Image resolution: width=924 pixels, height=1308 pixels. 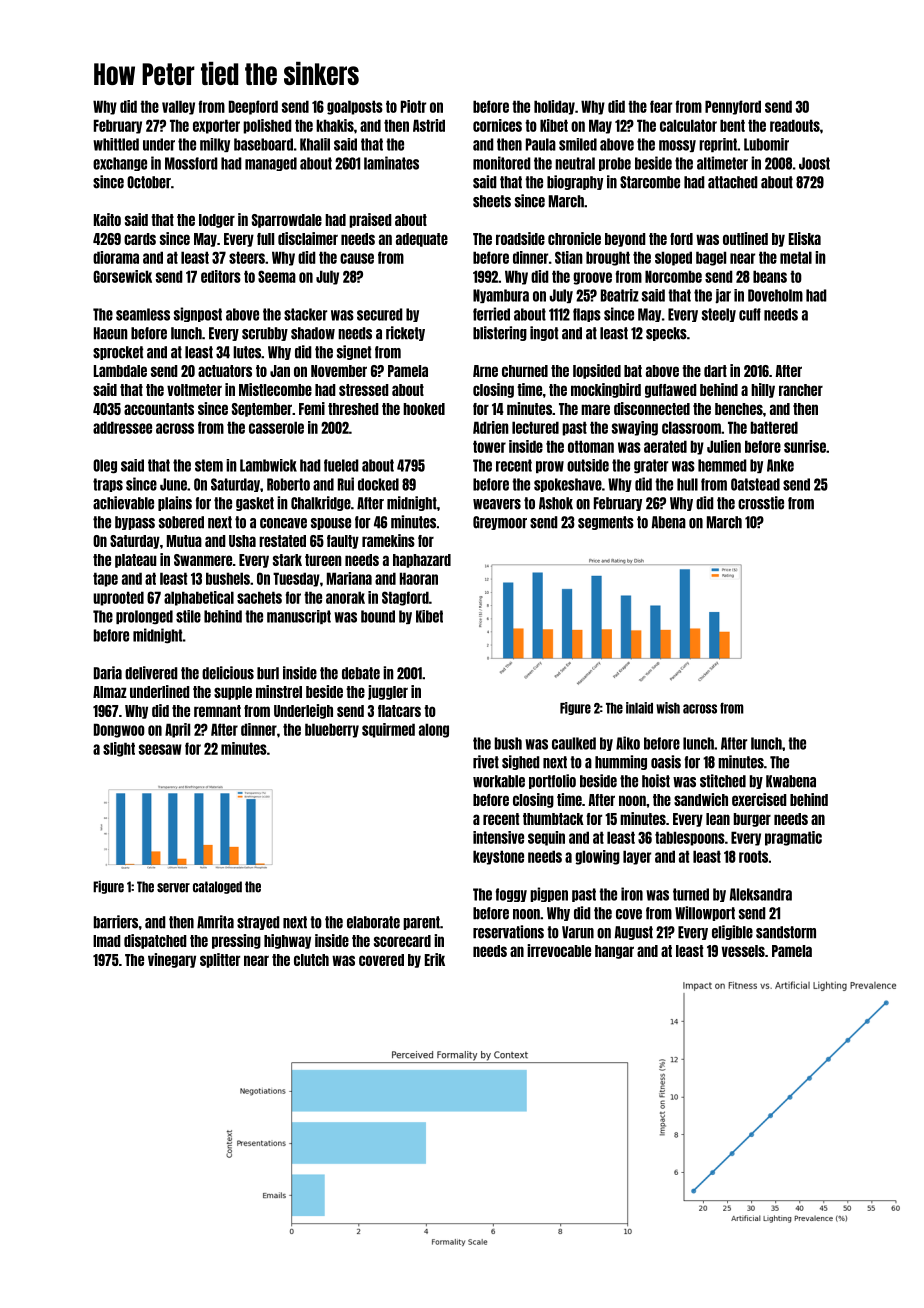 I want to click on Dongwoo, so click(x=119, y=730).
